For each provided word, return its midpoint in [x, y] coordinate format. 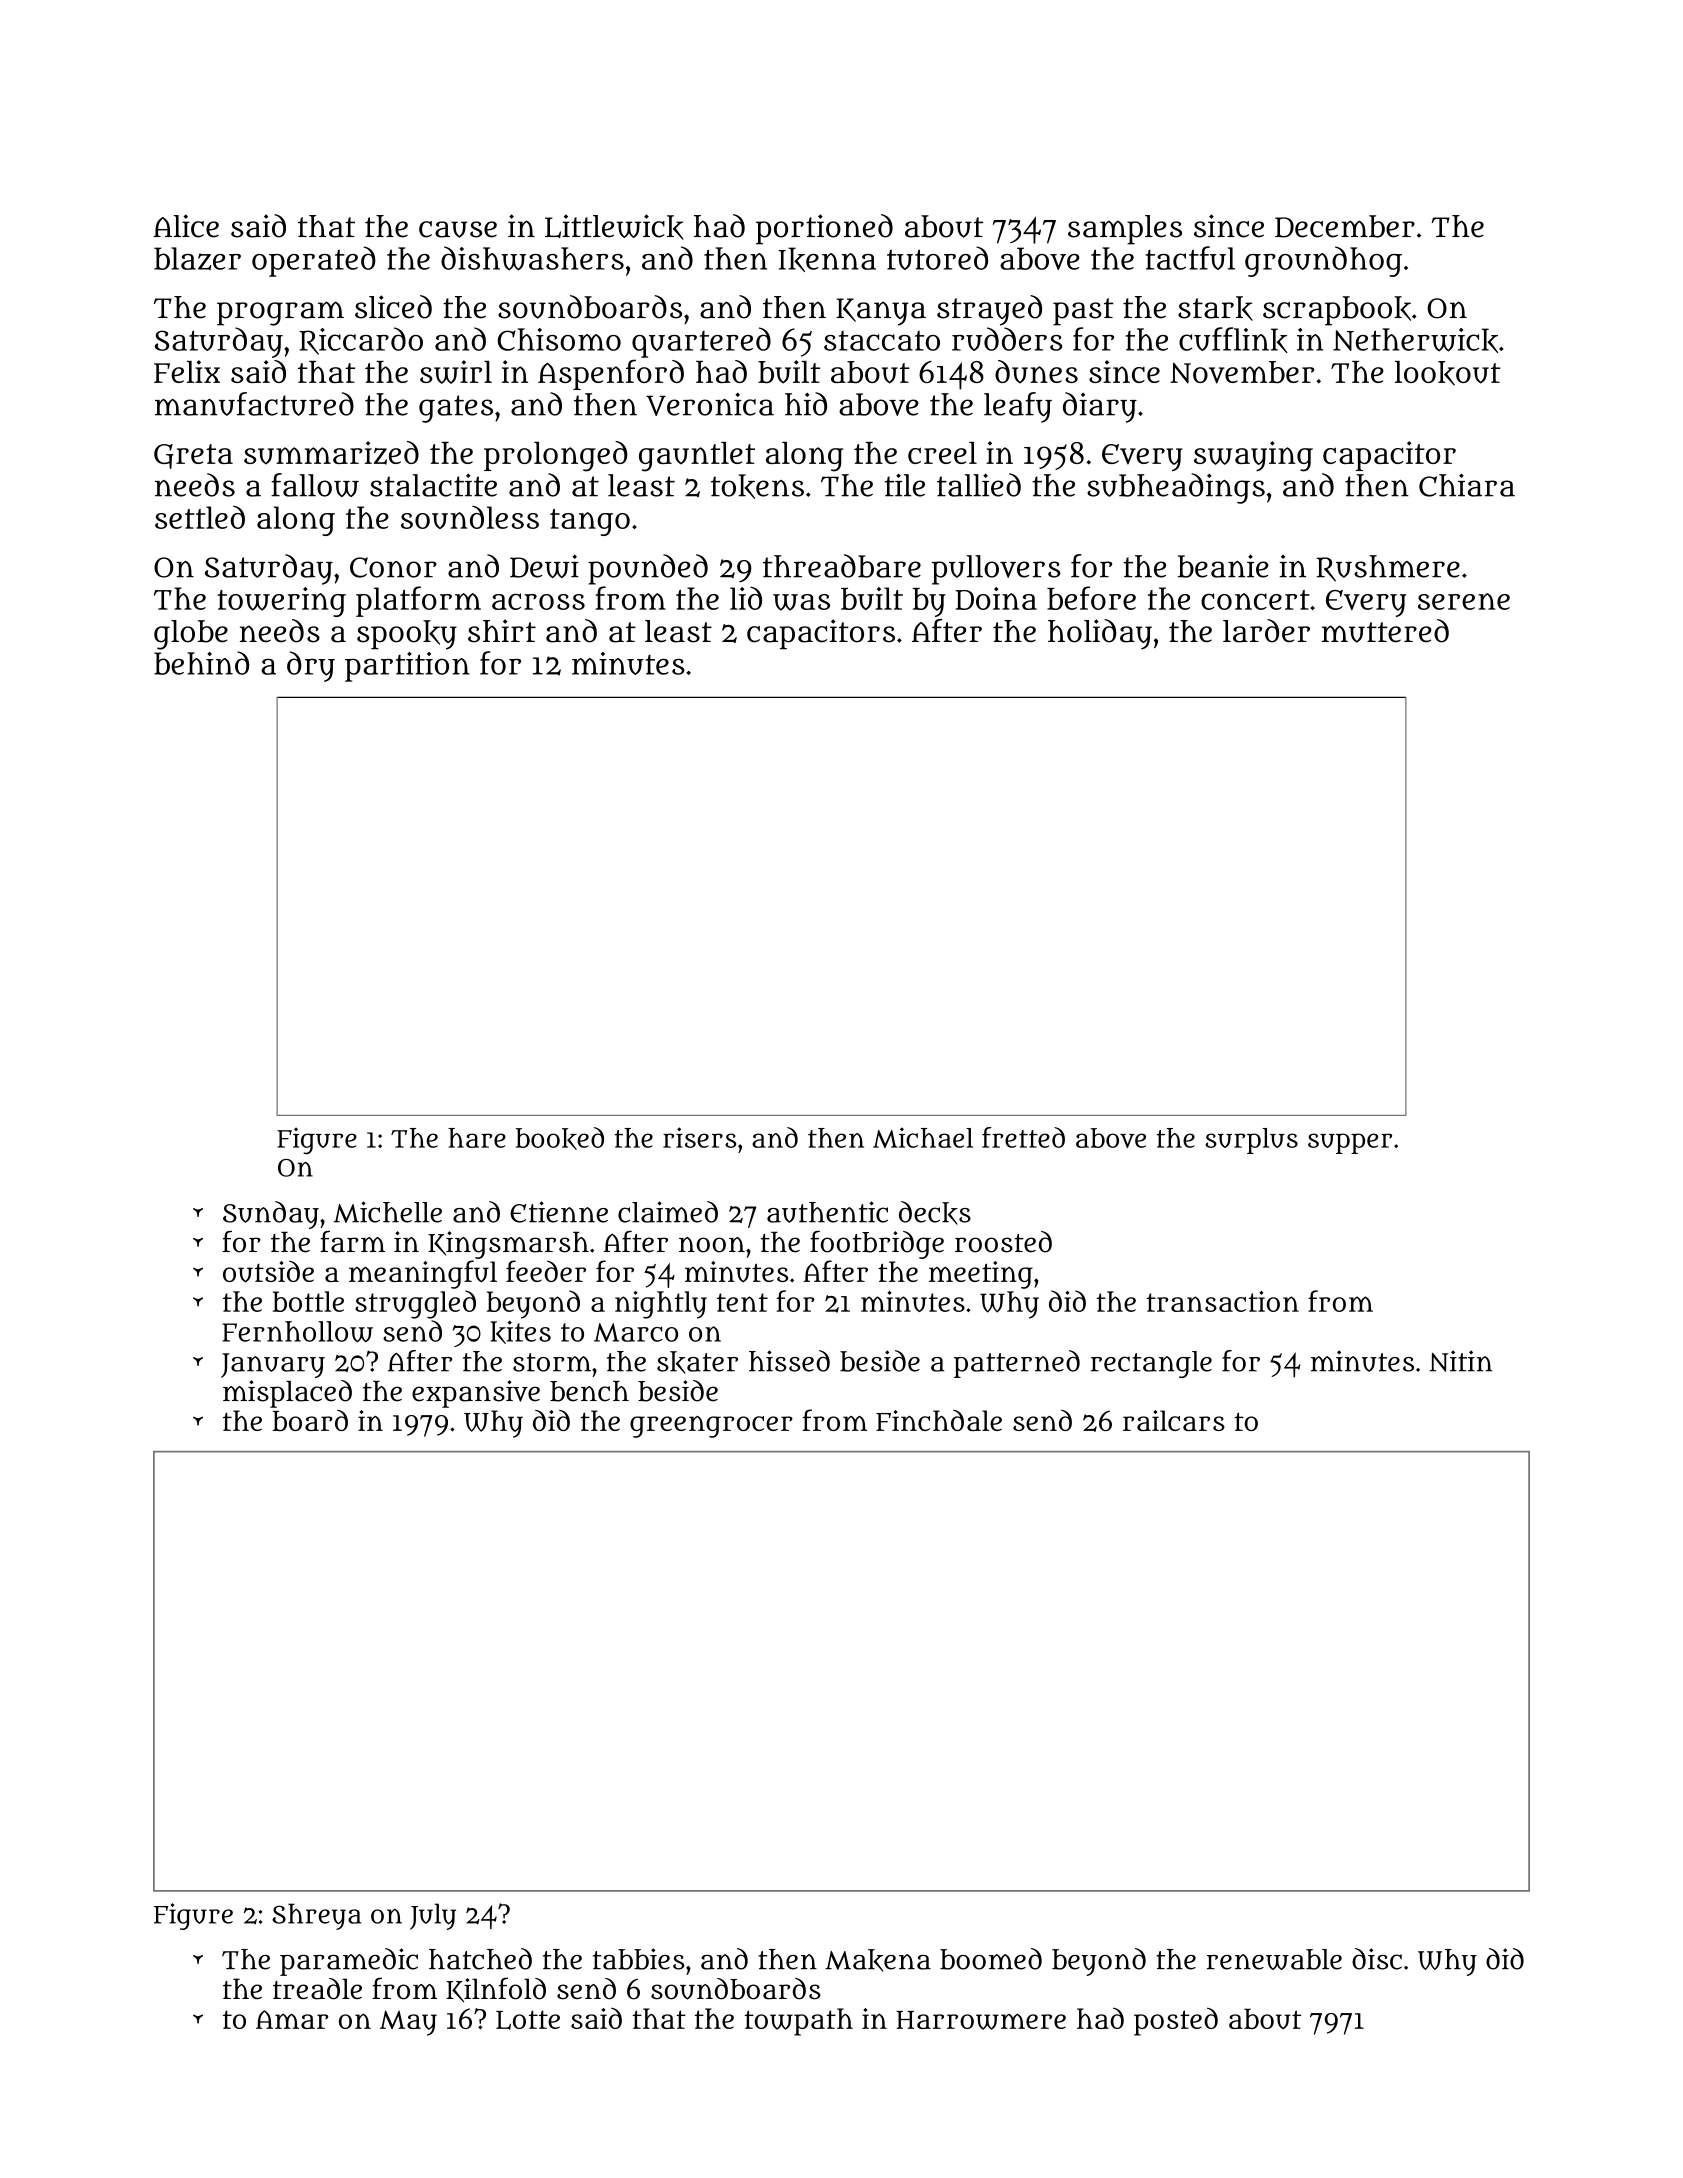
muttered [1385, 631]
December [1345, 226]
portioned [824, 229]
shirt [502, 631]
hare [477, 1138]
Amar [292, 2019]
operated [314, 261]
